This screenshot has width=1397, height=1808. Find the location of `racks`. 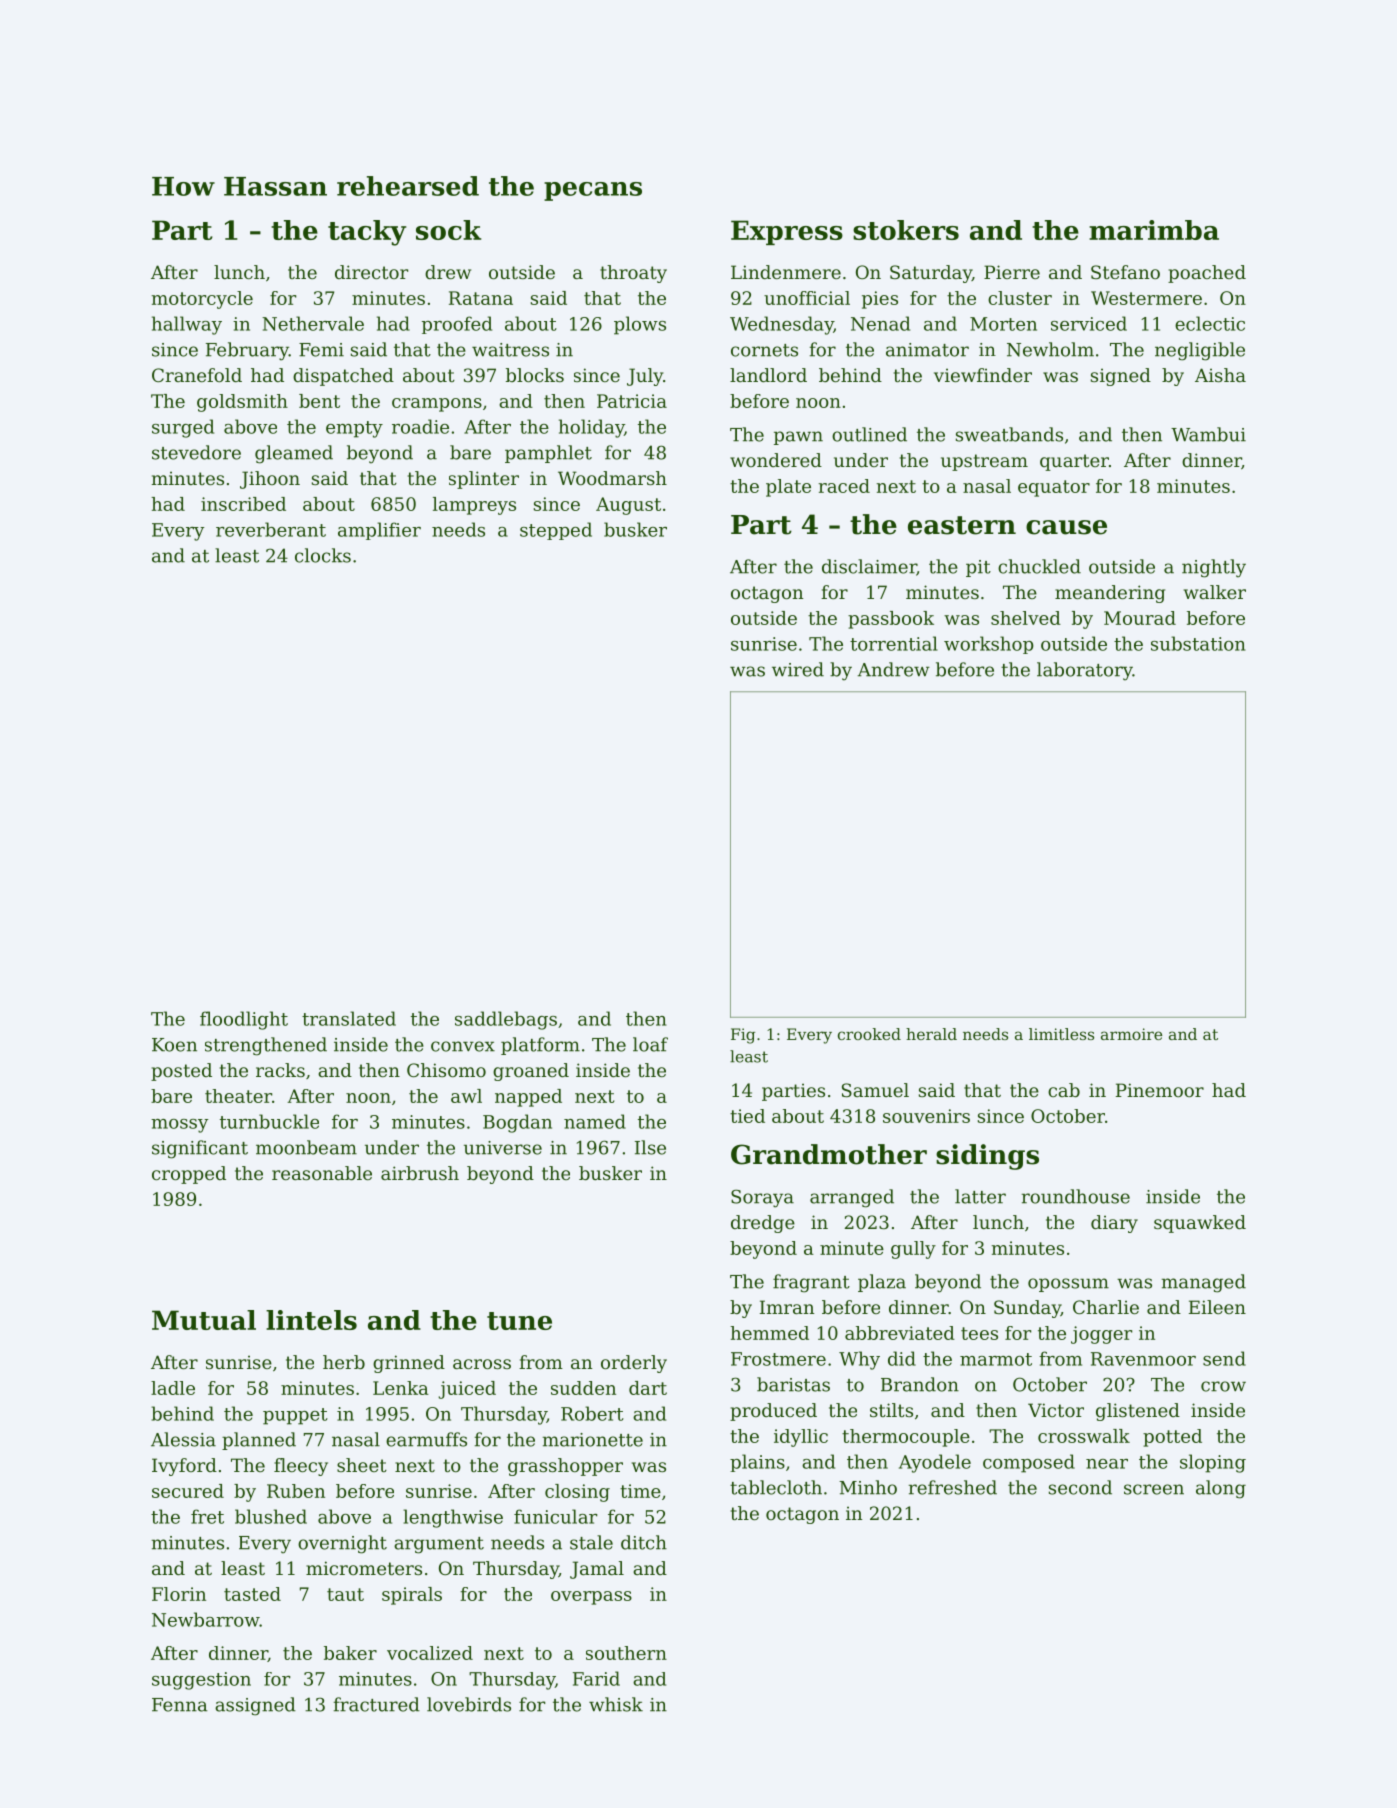

racks is located at coordinates (280, 1070).
